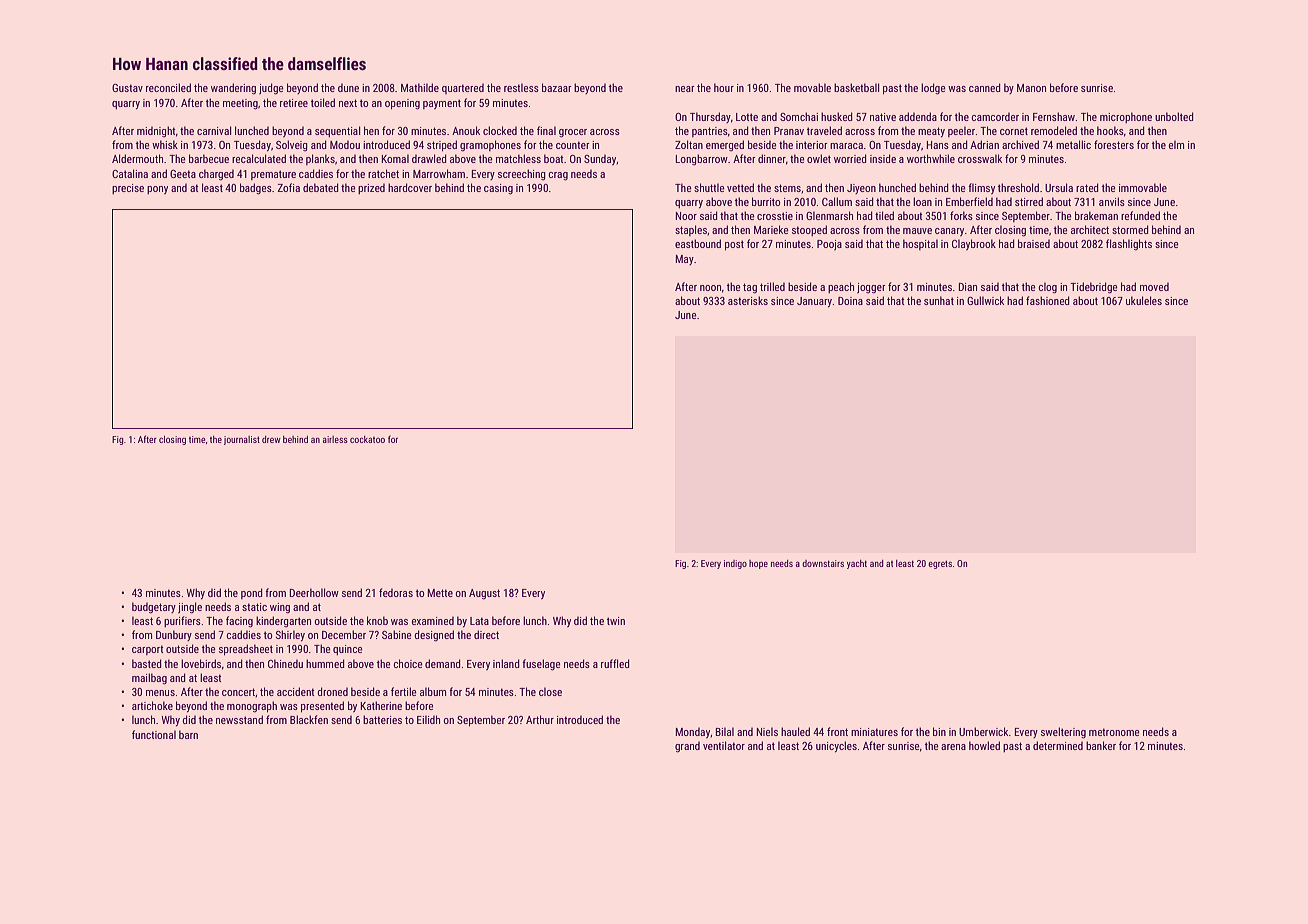  Describe the element at coordinates (490, 146) in the document. I see `gramophones` at that location.
